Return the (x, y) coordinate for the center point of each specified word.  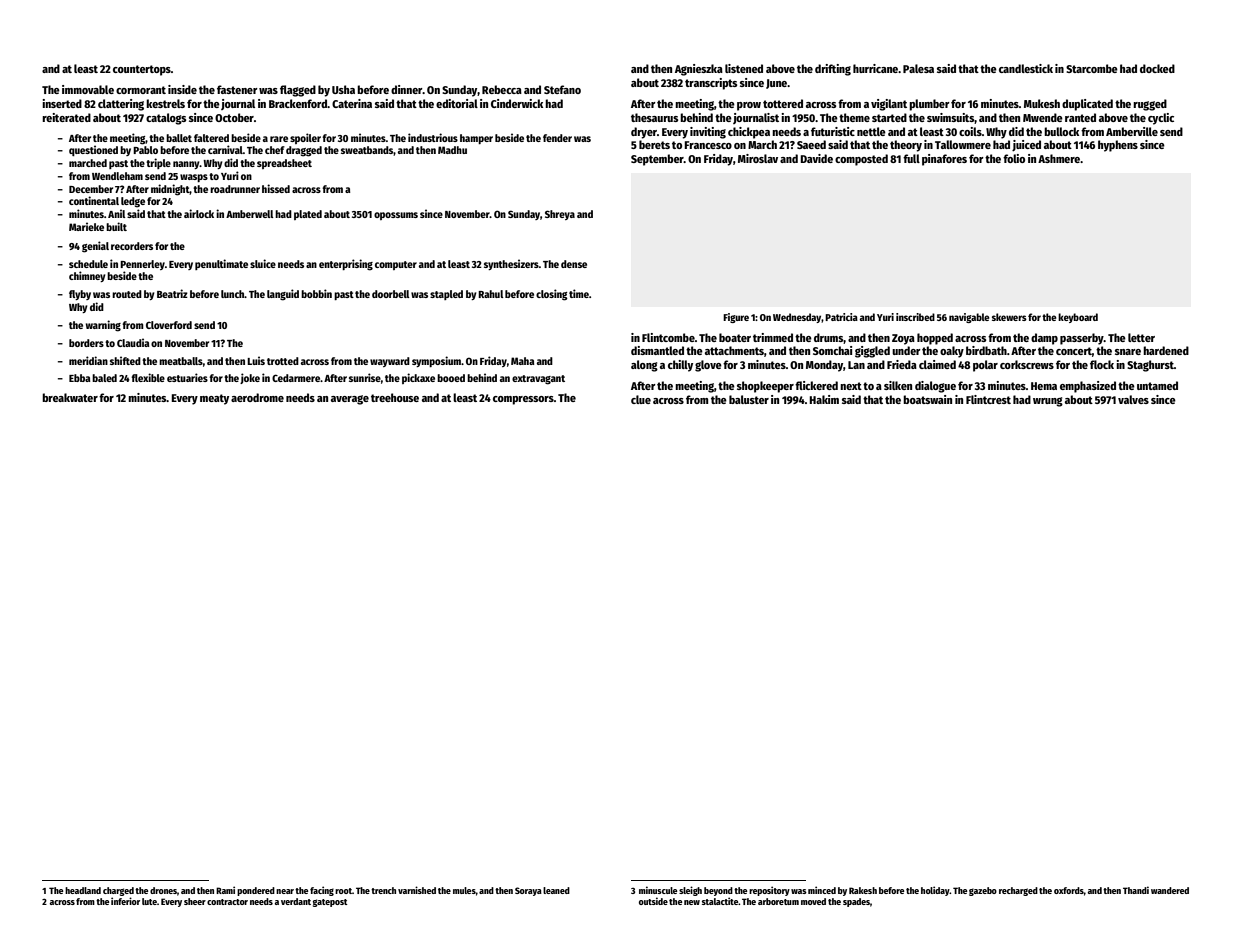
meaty (214, 399)
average (350, 400)
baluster (749, 399)
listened (744, 68)
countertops (142, 70)
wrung (1048, 402)
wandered (1170, 890)
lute (149, 901)
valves (1133, 399)
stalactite (720, 901)
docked (1157, 68)
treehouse (395, 397)
